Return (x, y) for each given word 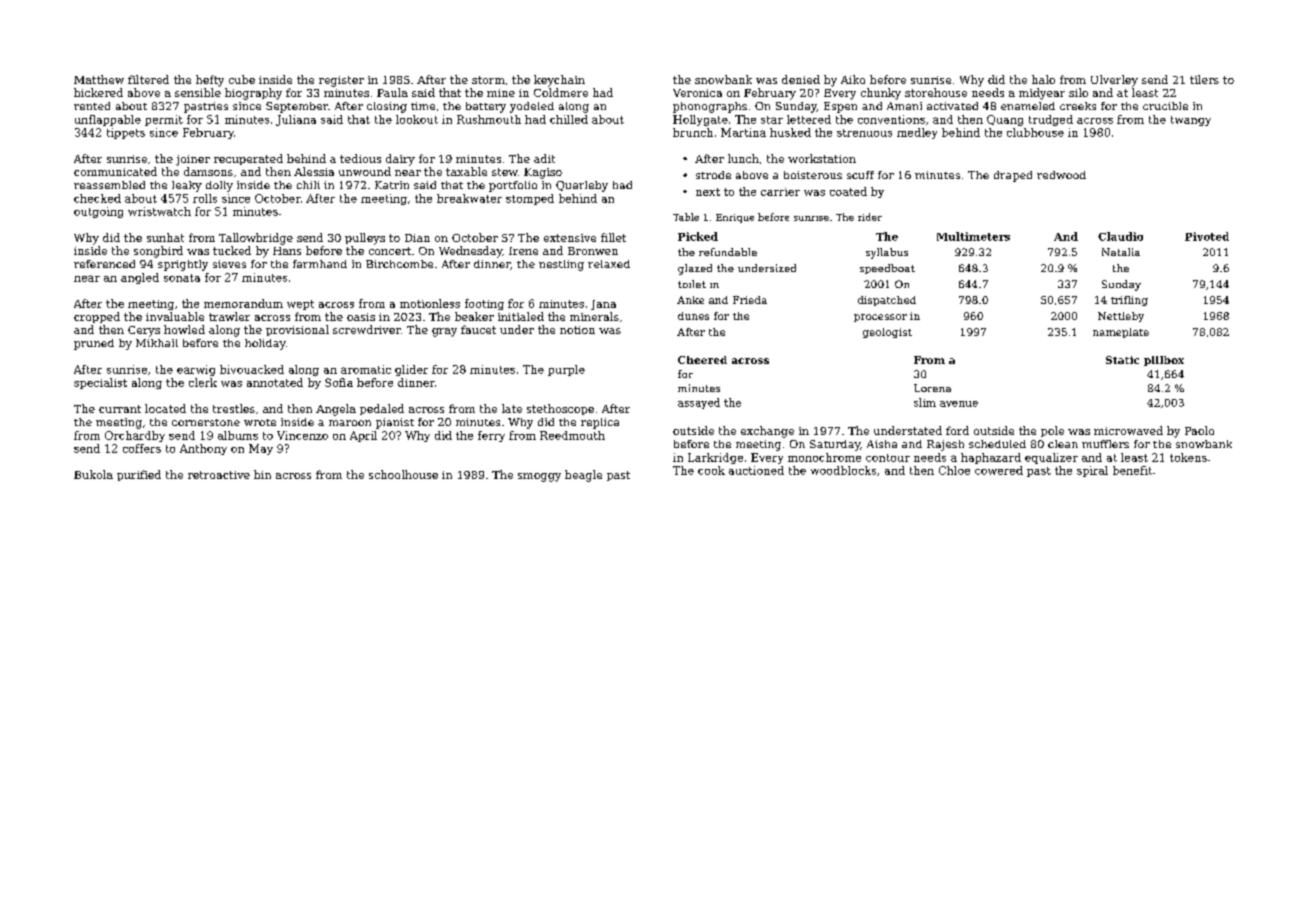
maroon (350, 423)
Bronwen (593, 251)
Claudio (1120, 236)
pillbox (1164, 361)
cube (242, 79)
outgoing (98, 212)
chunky (881, 94)
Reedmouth (572, 435)
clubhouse (1035, 132)
